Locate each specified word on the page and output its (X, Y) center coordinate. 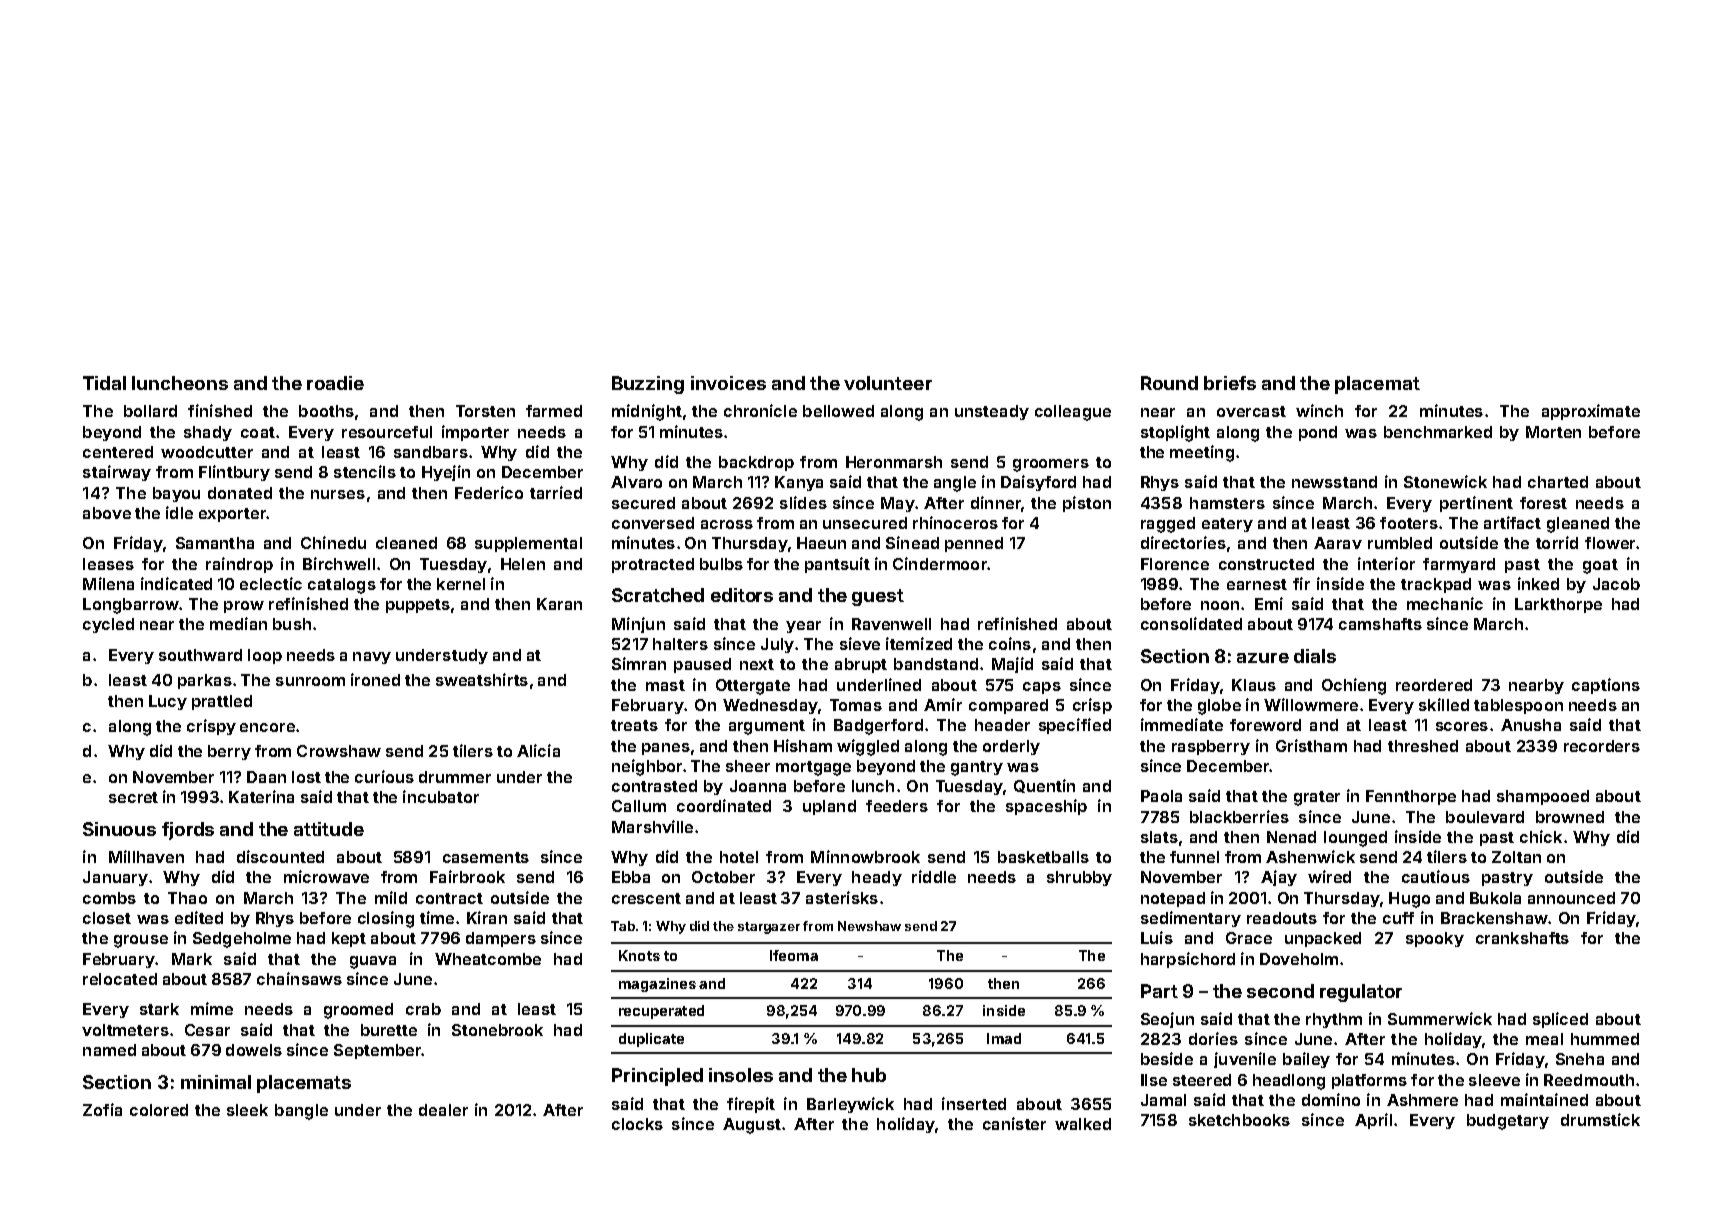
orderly (1011, 747)
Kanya (799, 483)
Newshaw (869, 926)
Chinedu (333, 542)
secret (133, 797)
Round (1169, 383)
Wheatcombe (488, 959)
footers (1409, 523)
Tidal (104, 383)
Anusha (1531, 725)
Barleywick (850, 1105)
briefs (1230, 383)
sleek (247, 1110)
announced (1571, 898)
